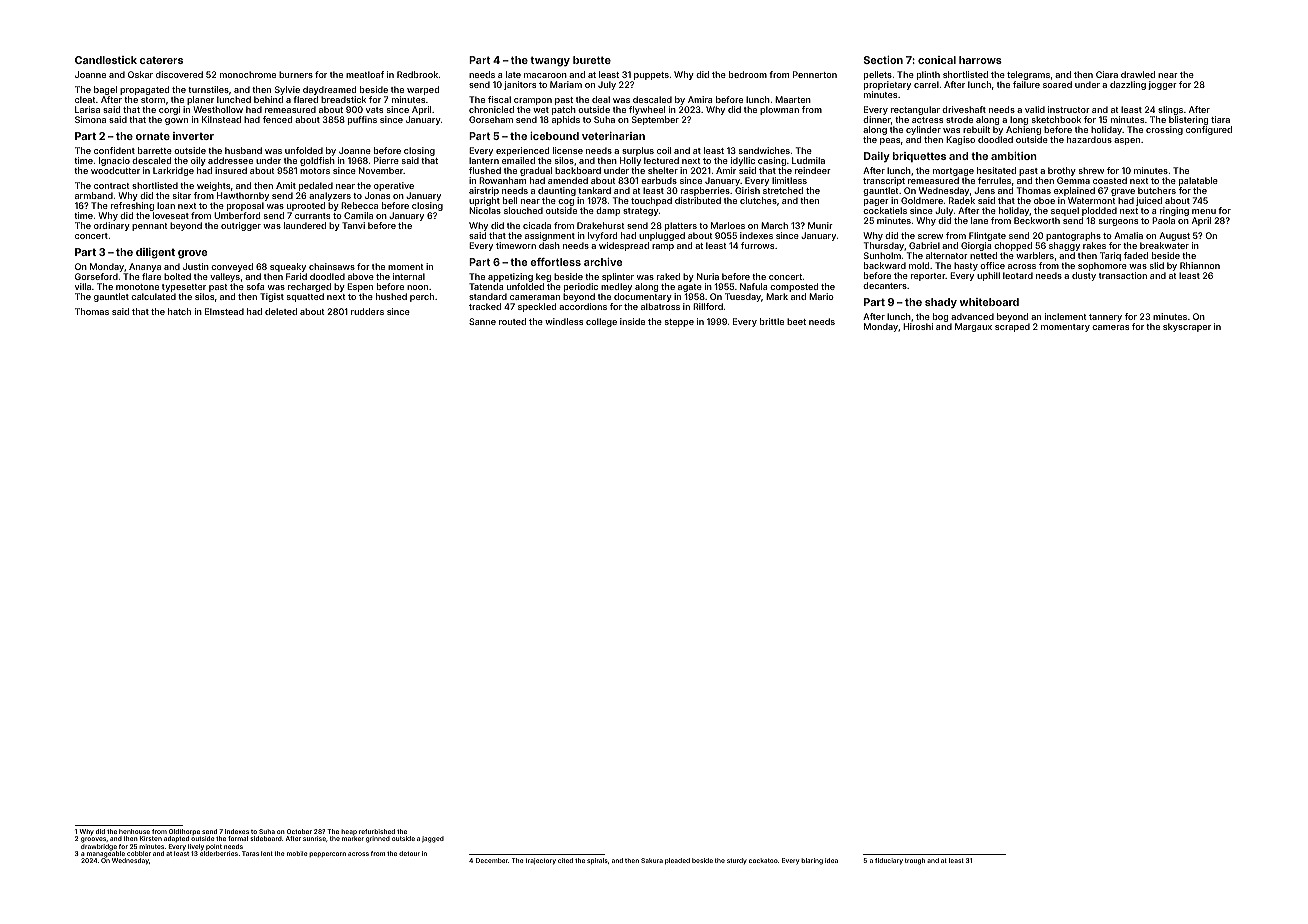 This page has height=924, width=1308. I want to click on fiduciary, so click(889, 861).
